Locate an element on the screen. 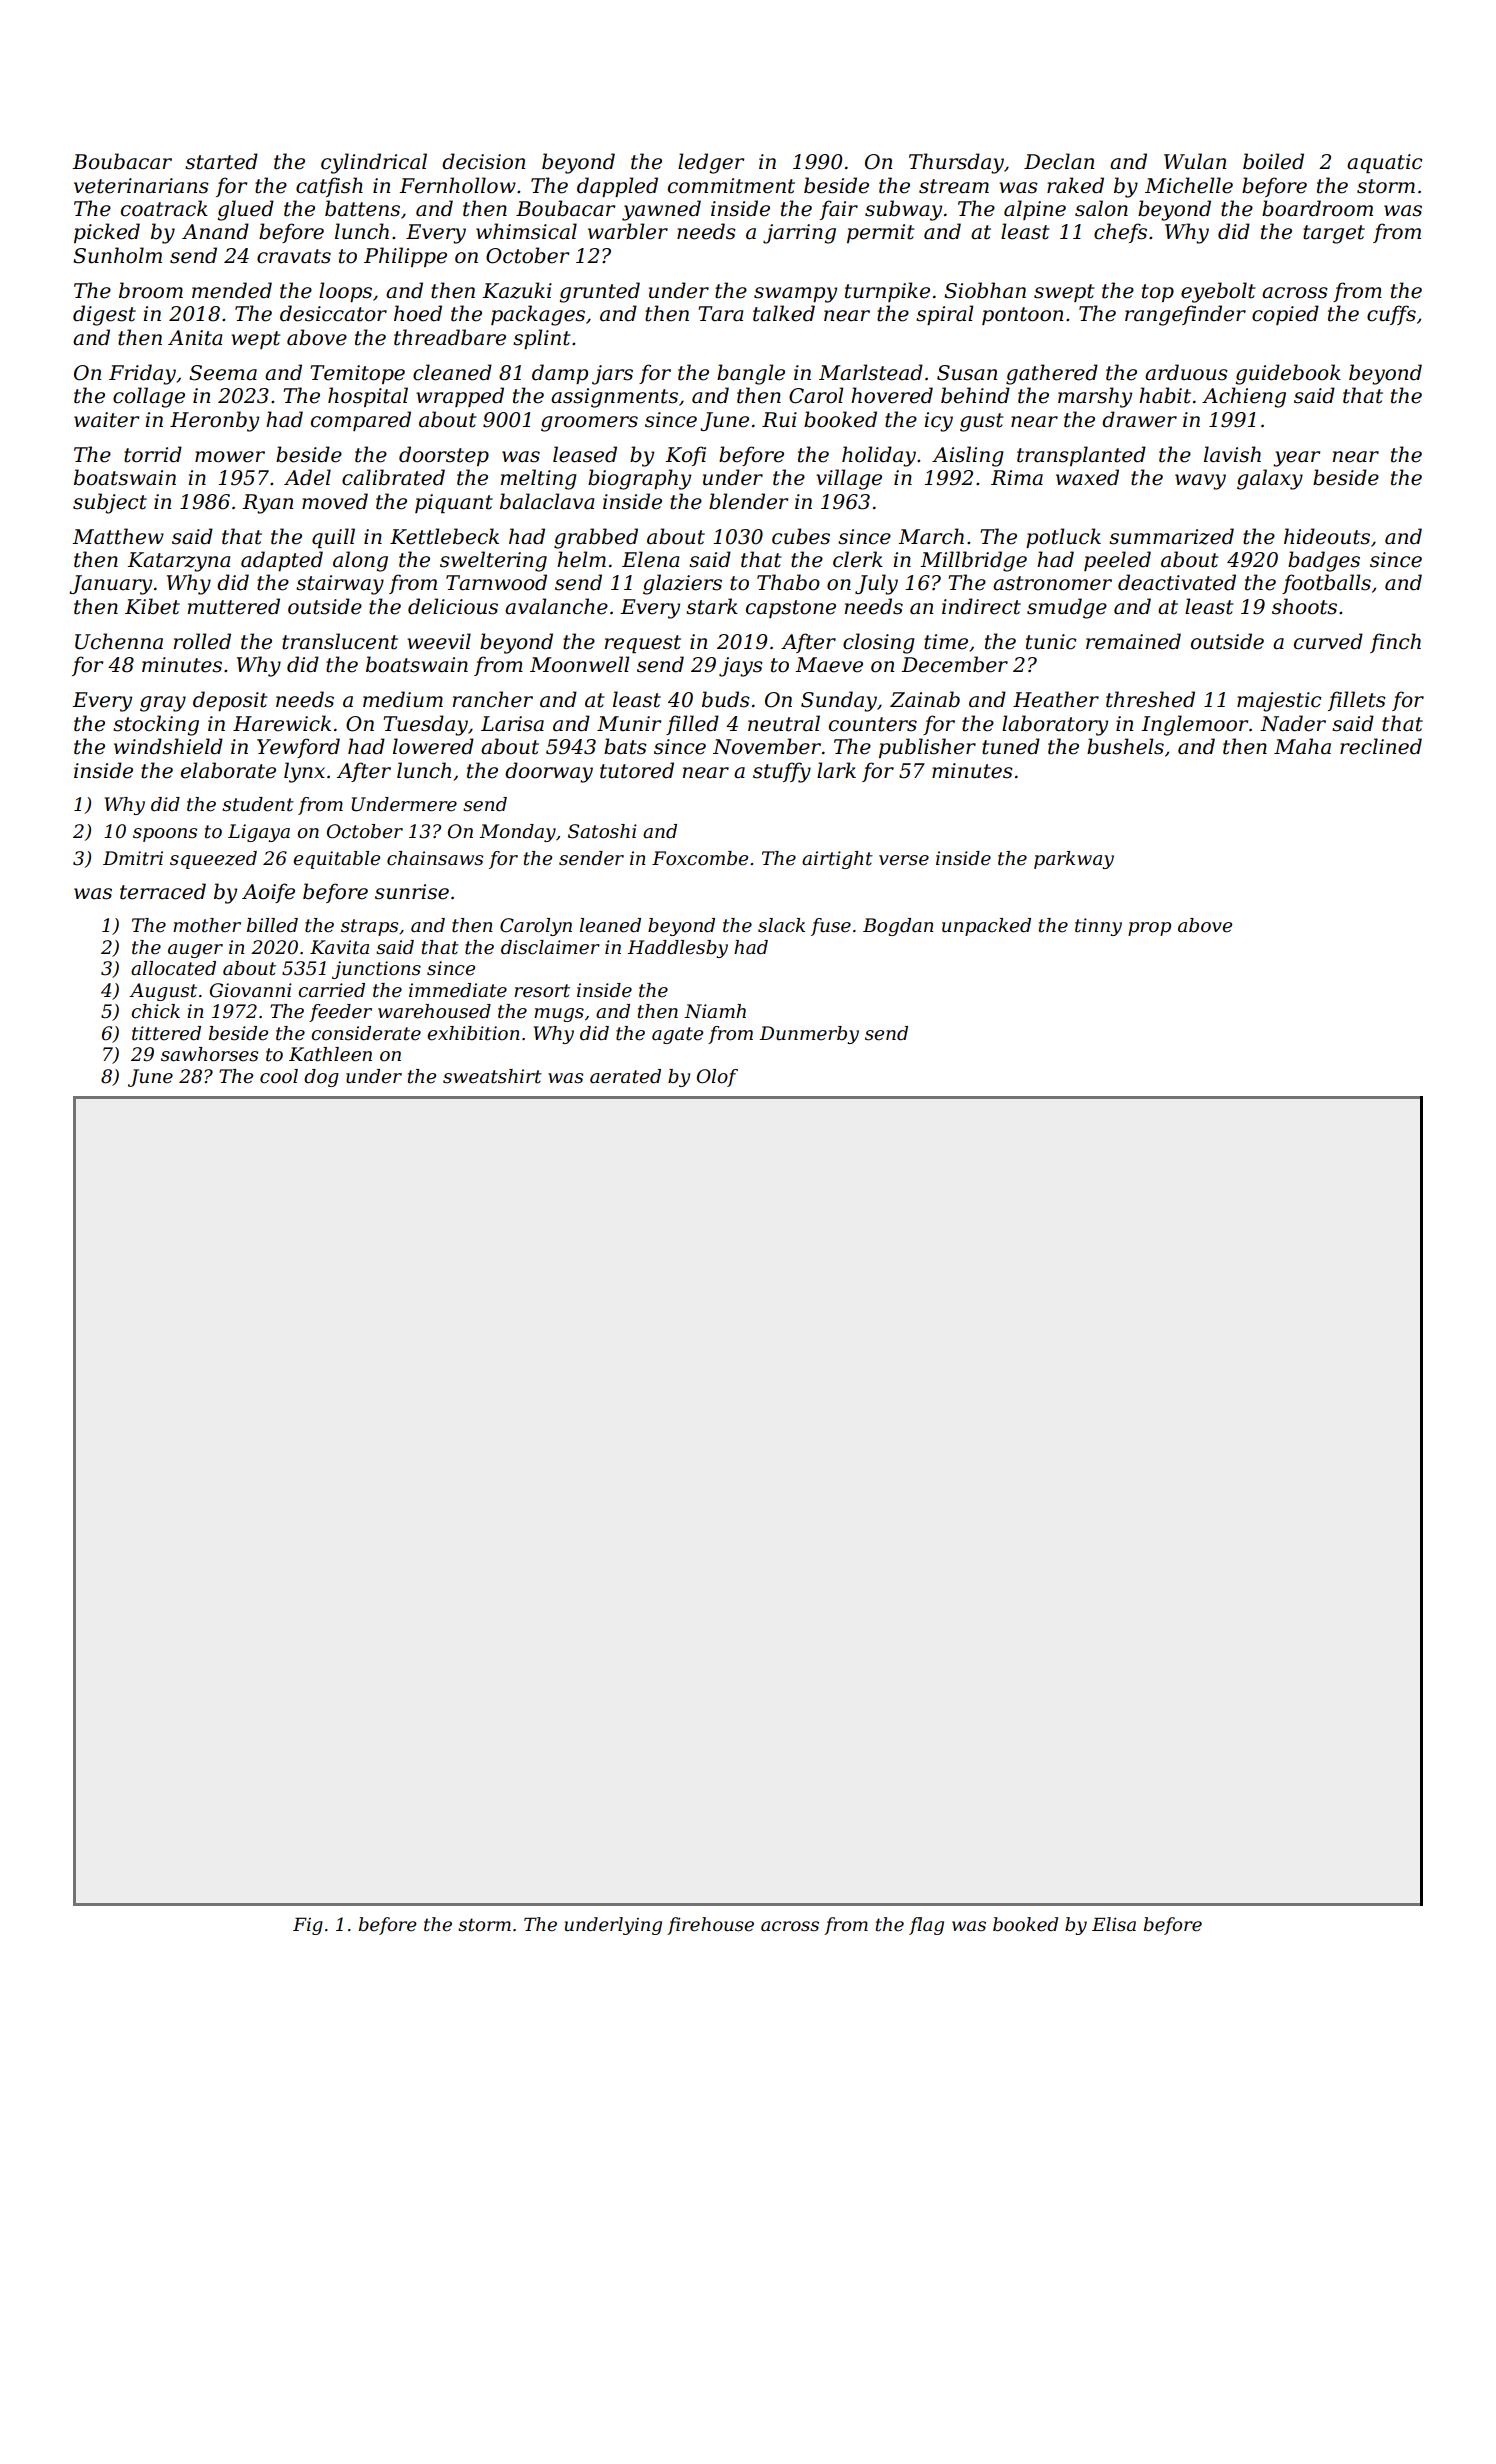  Haddlesby is located at coordinates (677, 949).
